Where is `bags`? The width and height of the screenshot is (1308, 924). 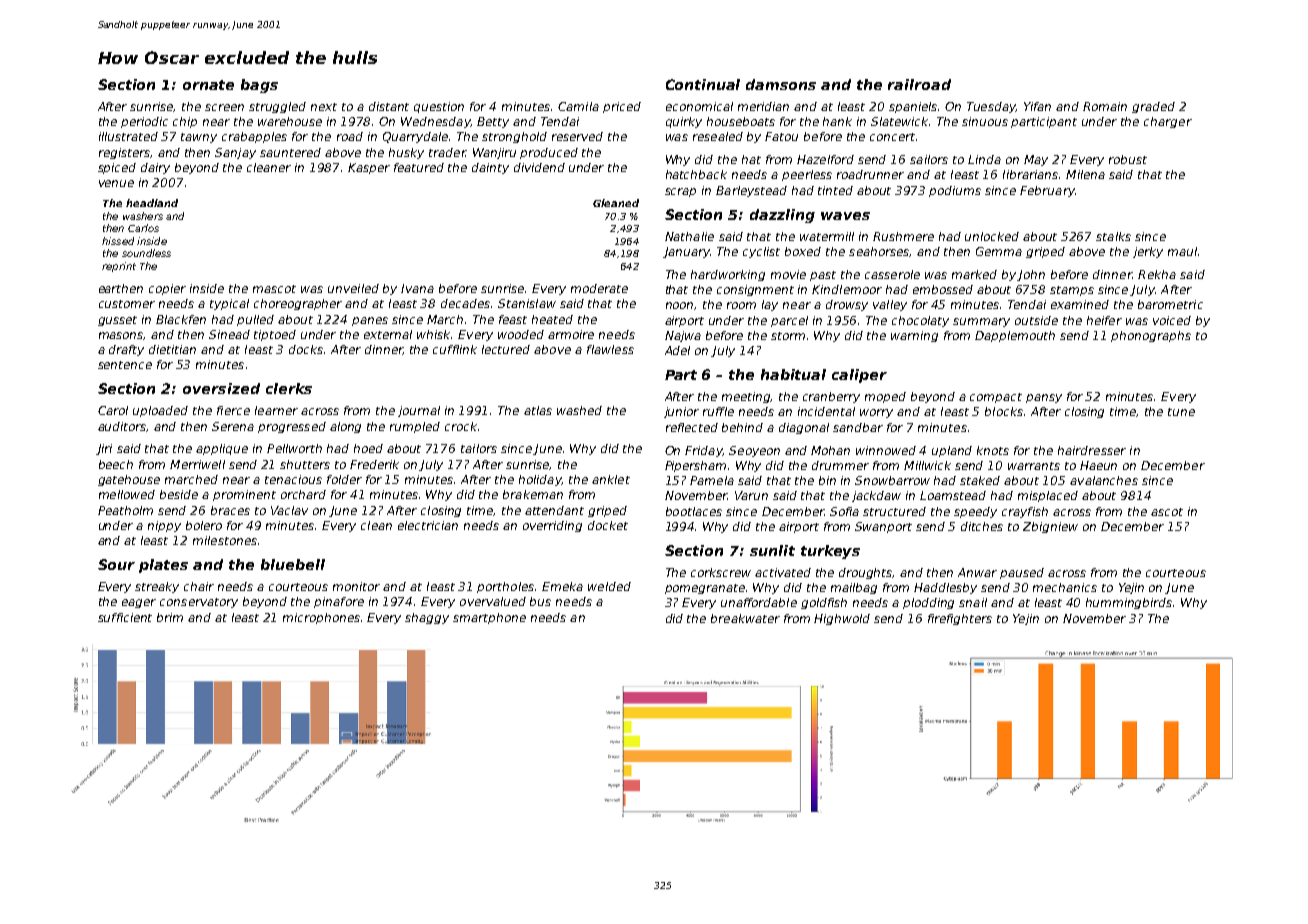
bags is located at coordinates (259, 86).
